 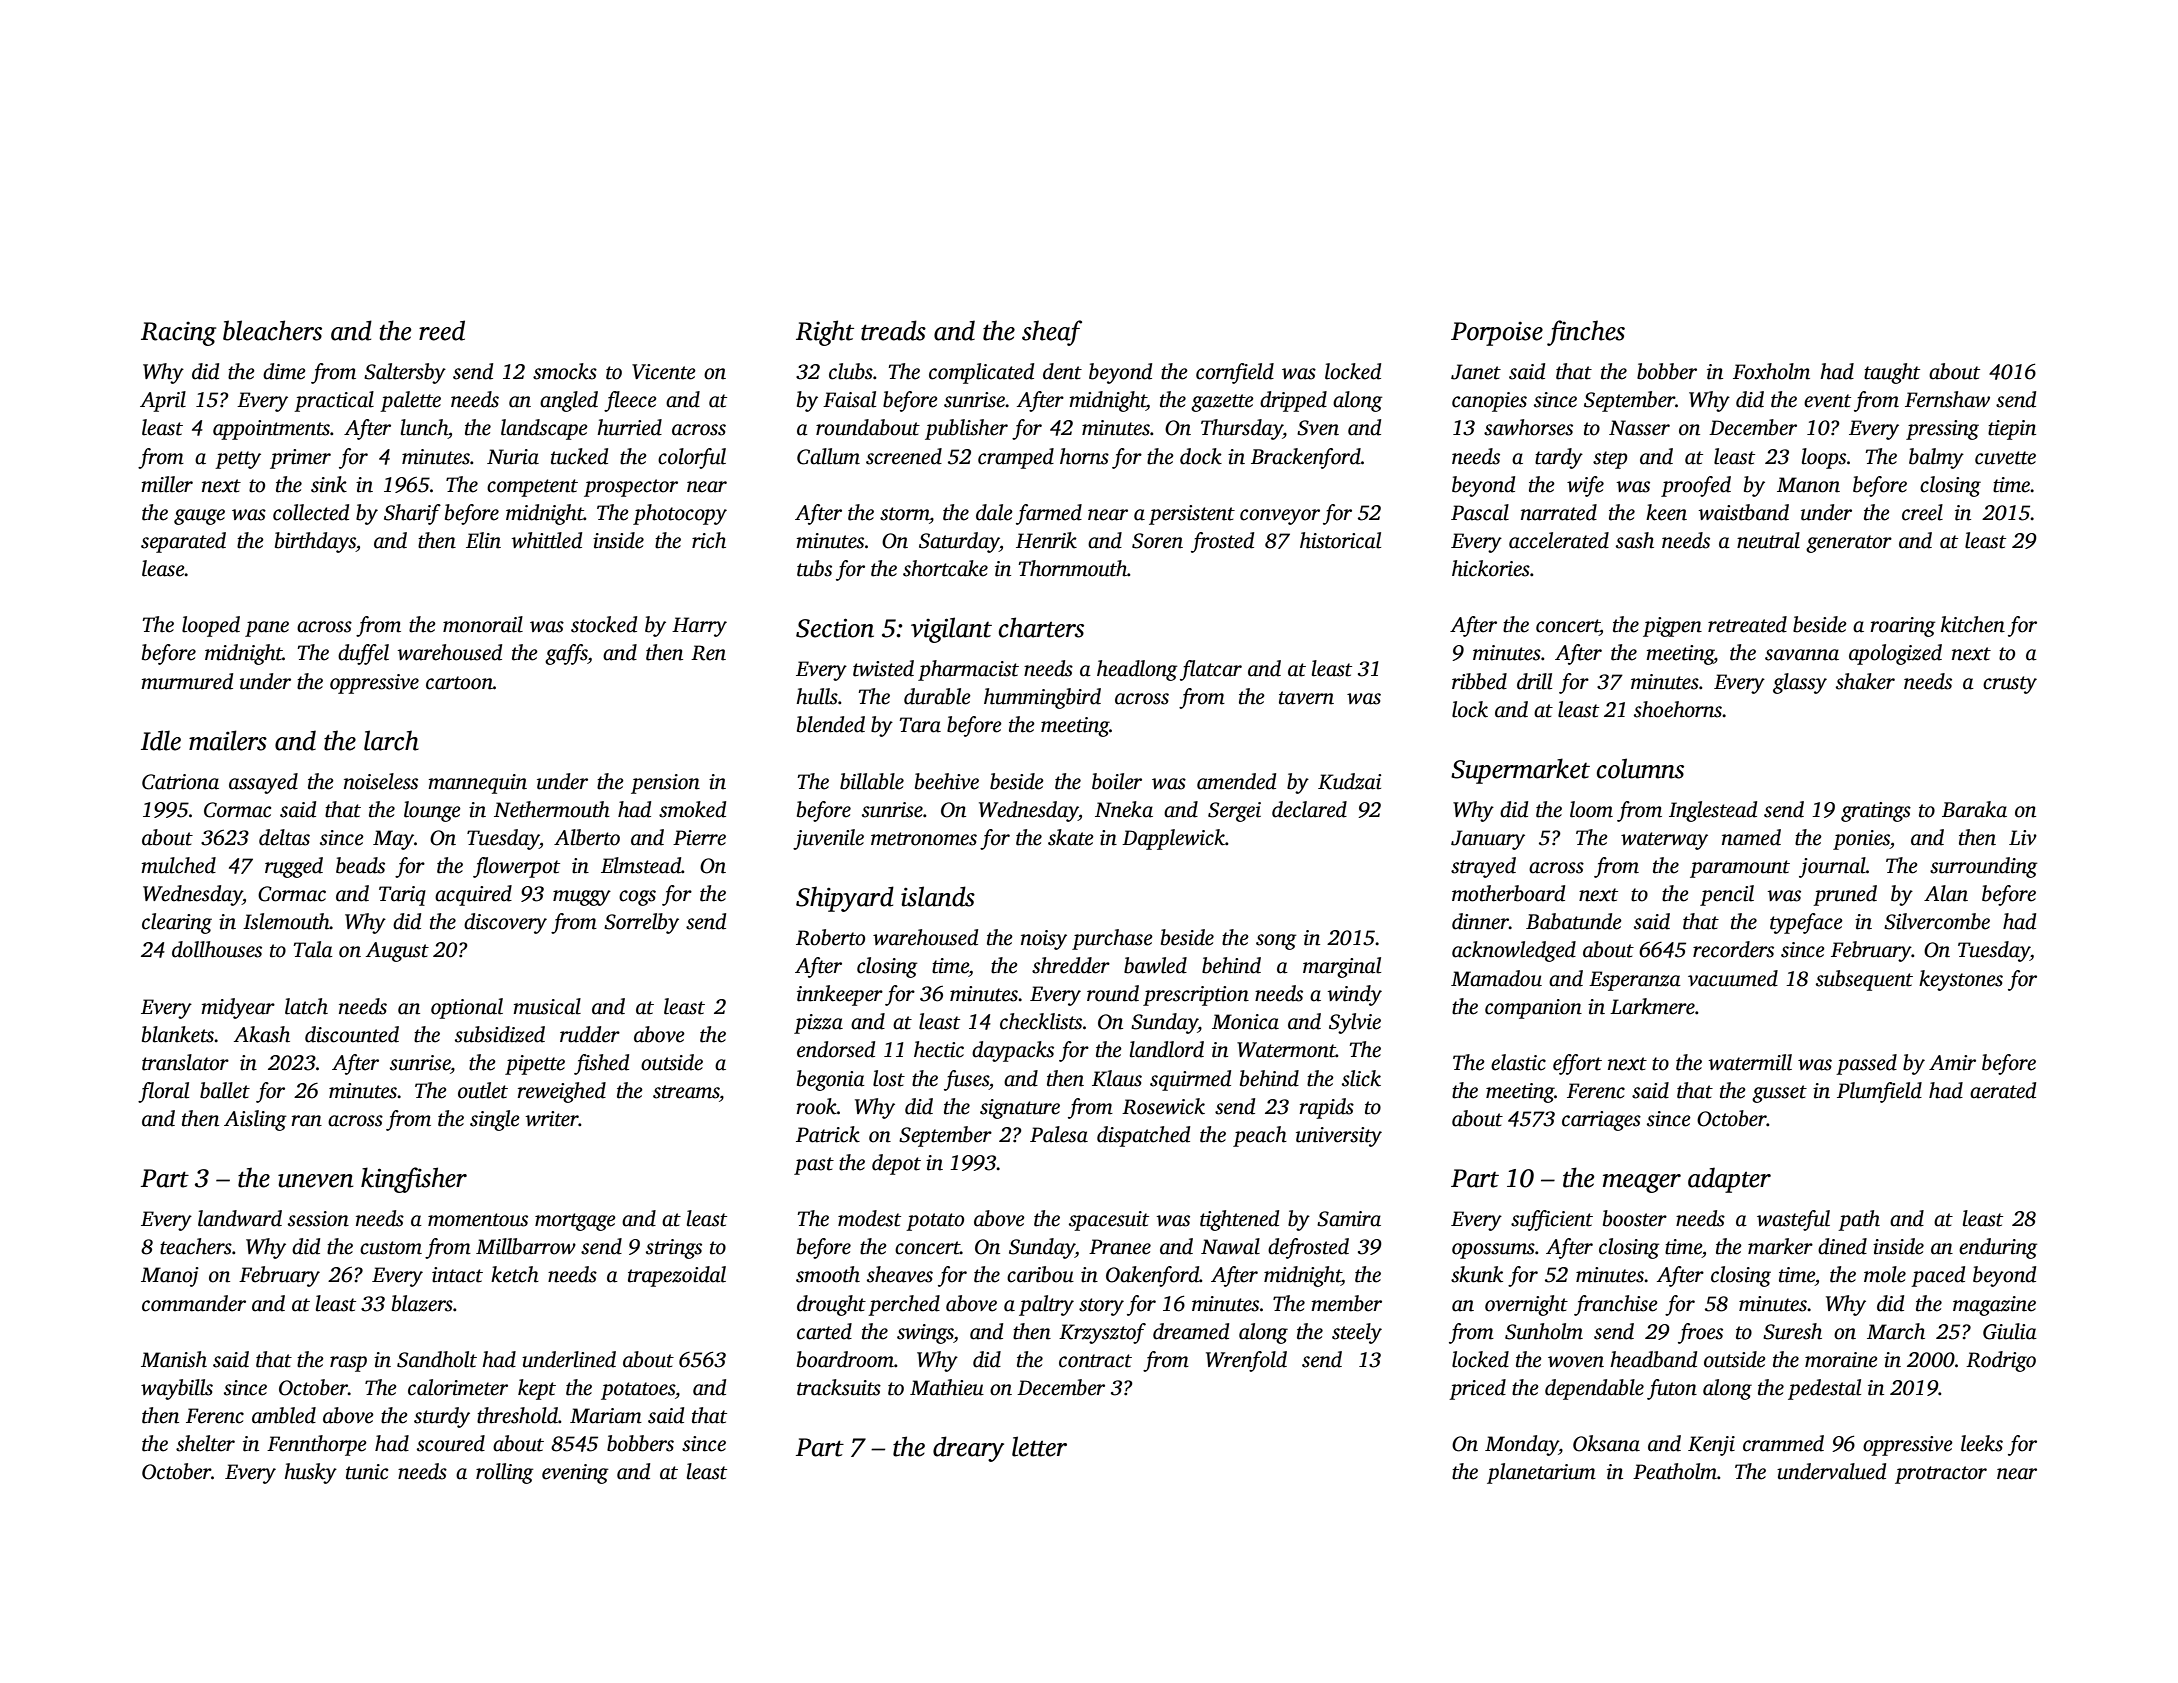 What do you see at coordinates (1342, 967) in the image?
I see `marginal` at bounding box center [1342, 967].
